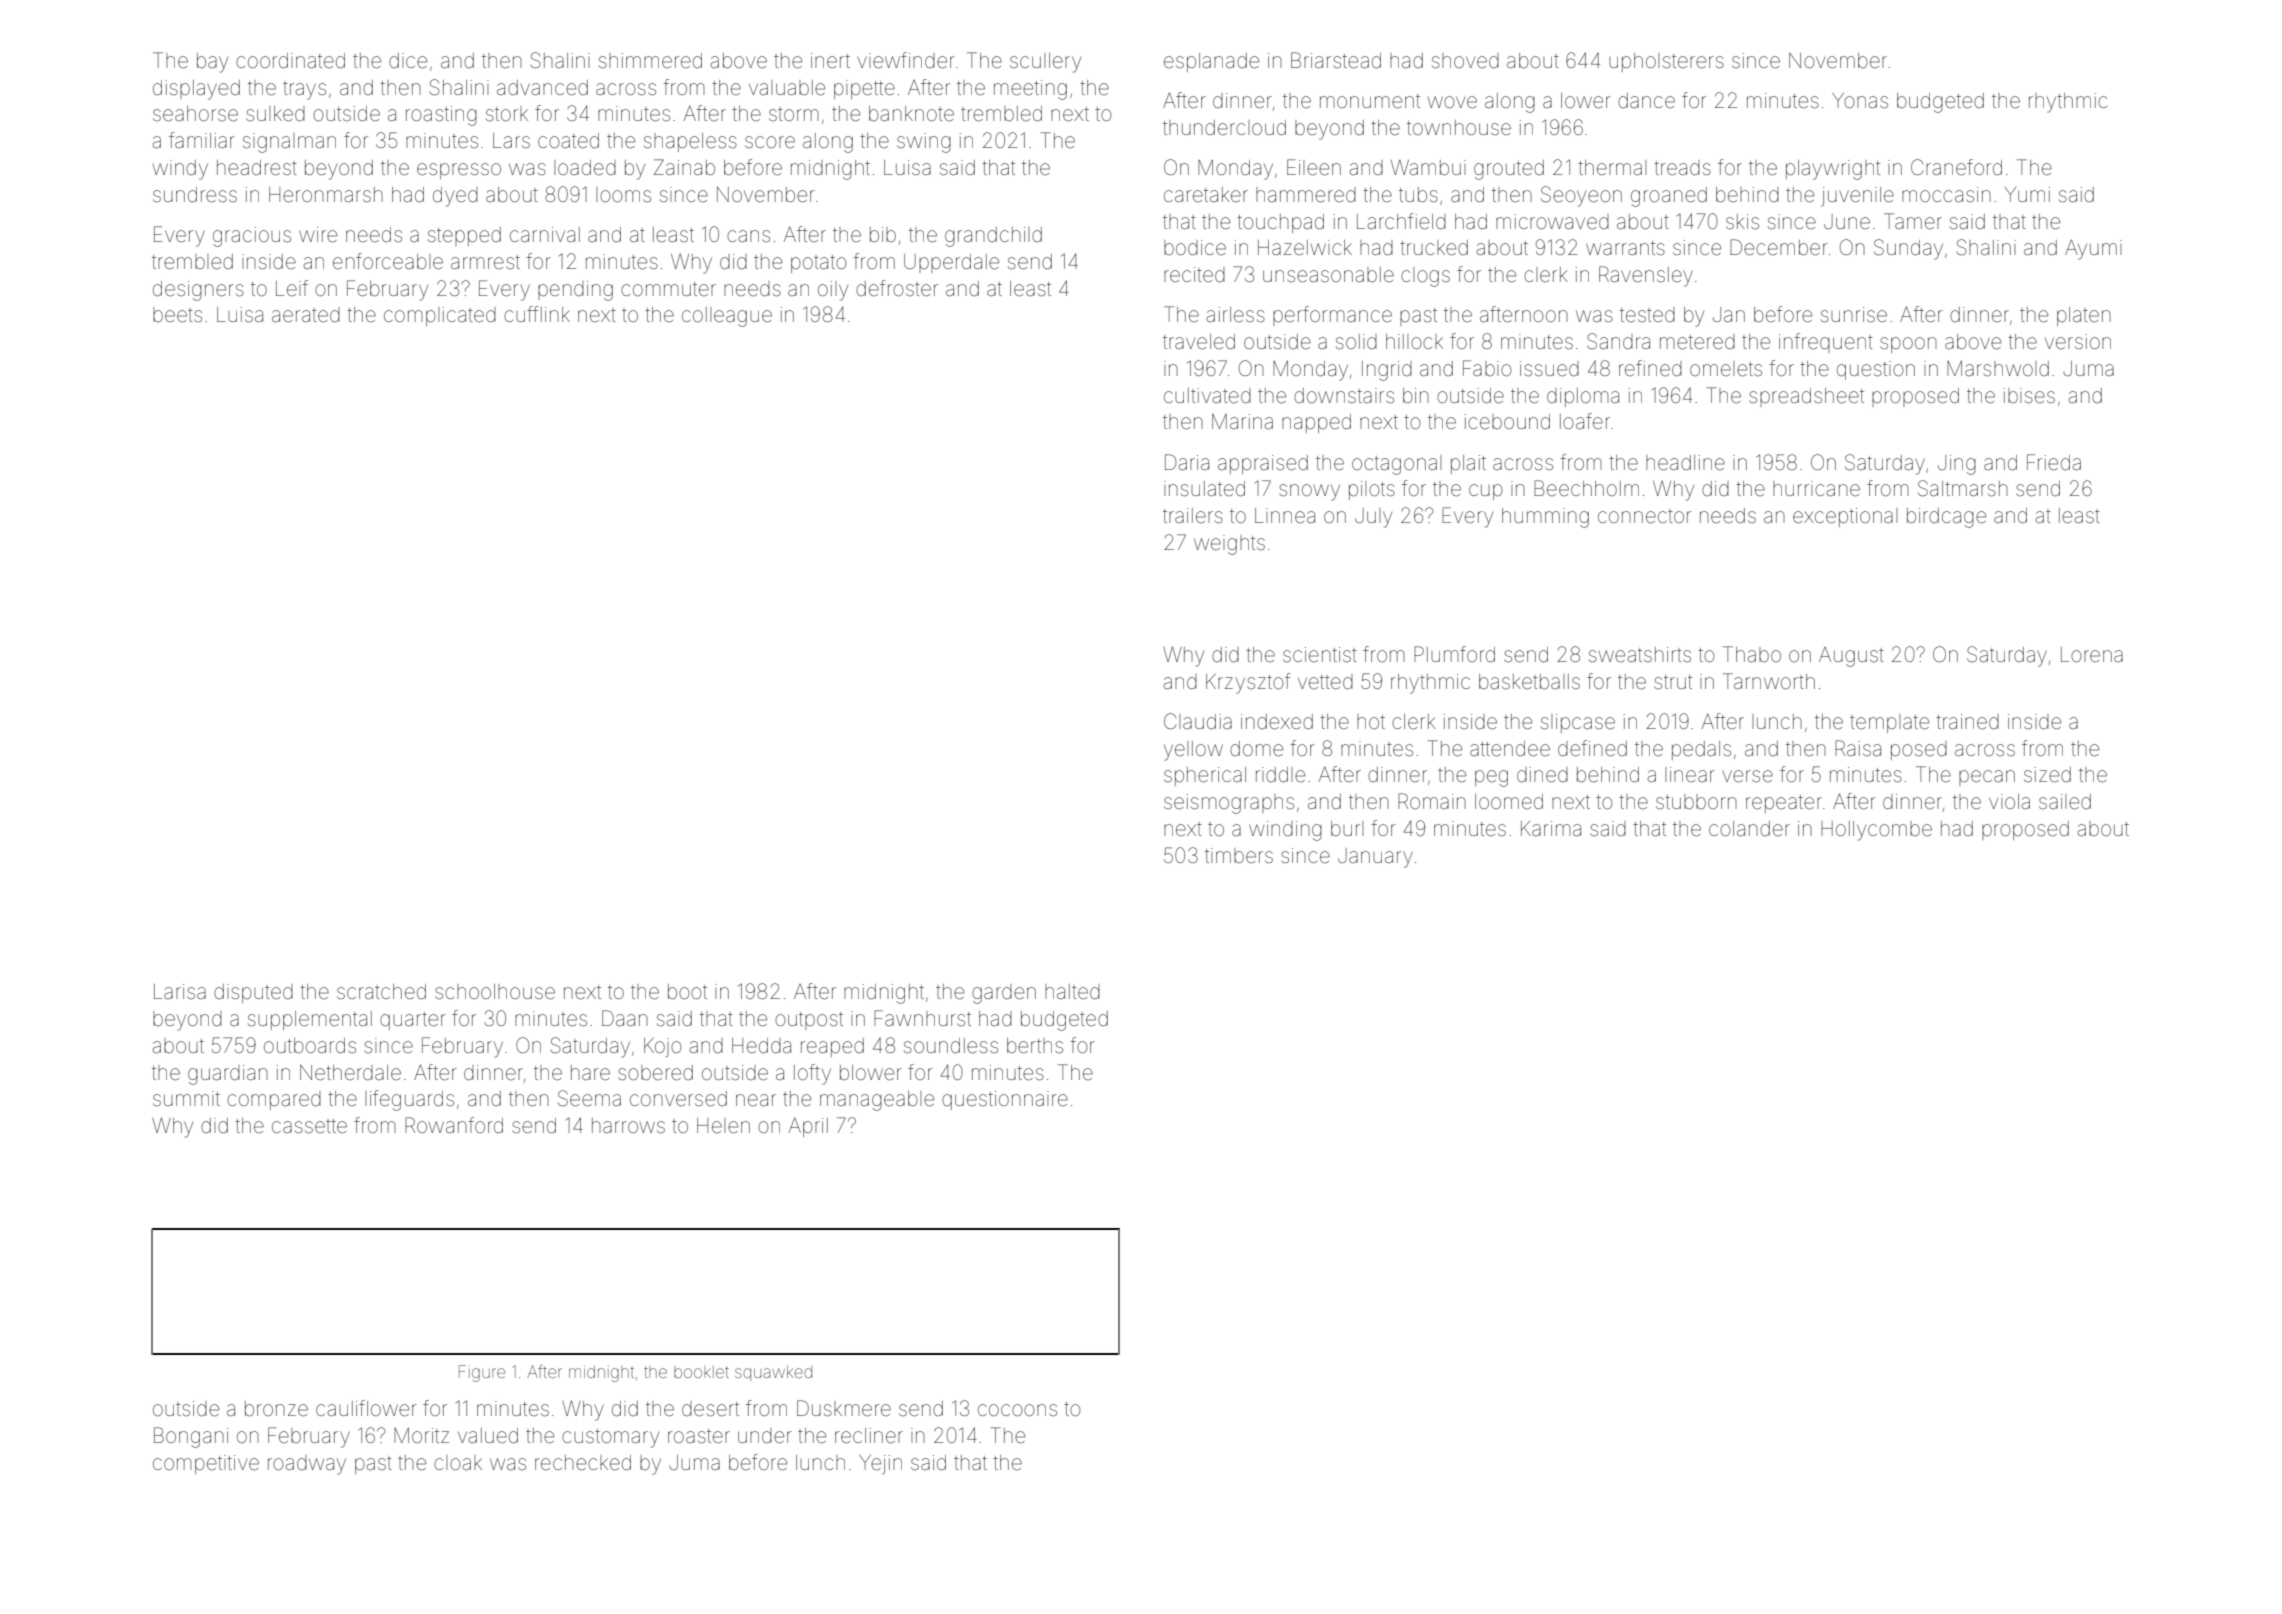  I want to click on Figure, so click(482, 1373).
